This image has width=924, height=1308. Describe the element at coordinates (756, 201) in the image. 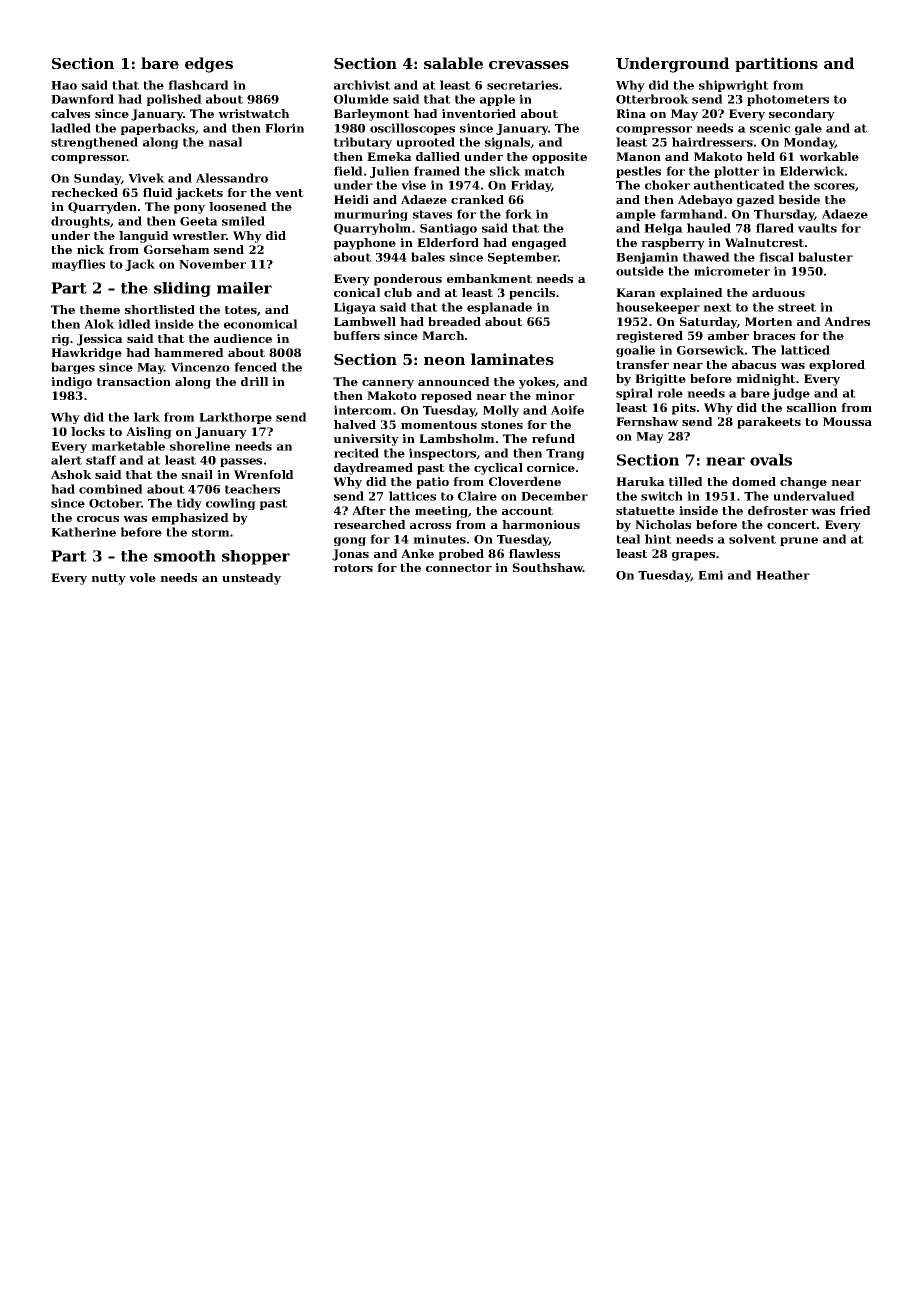

I see `gazed` at that location.
